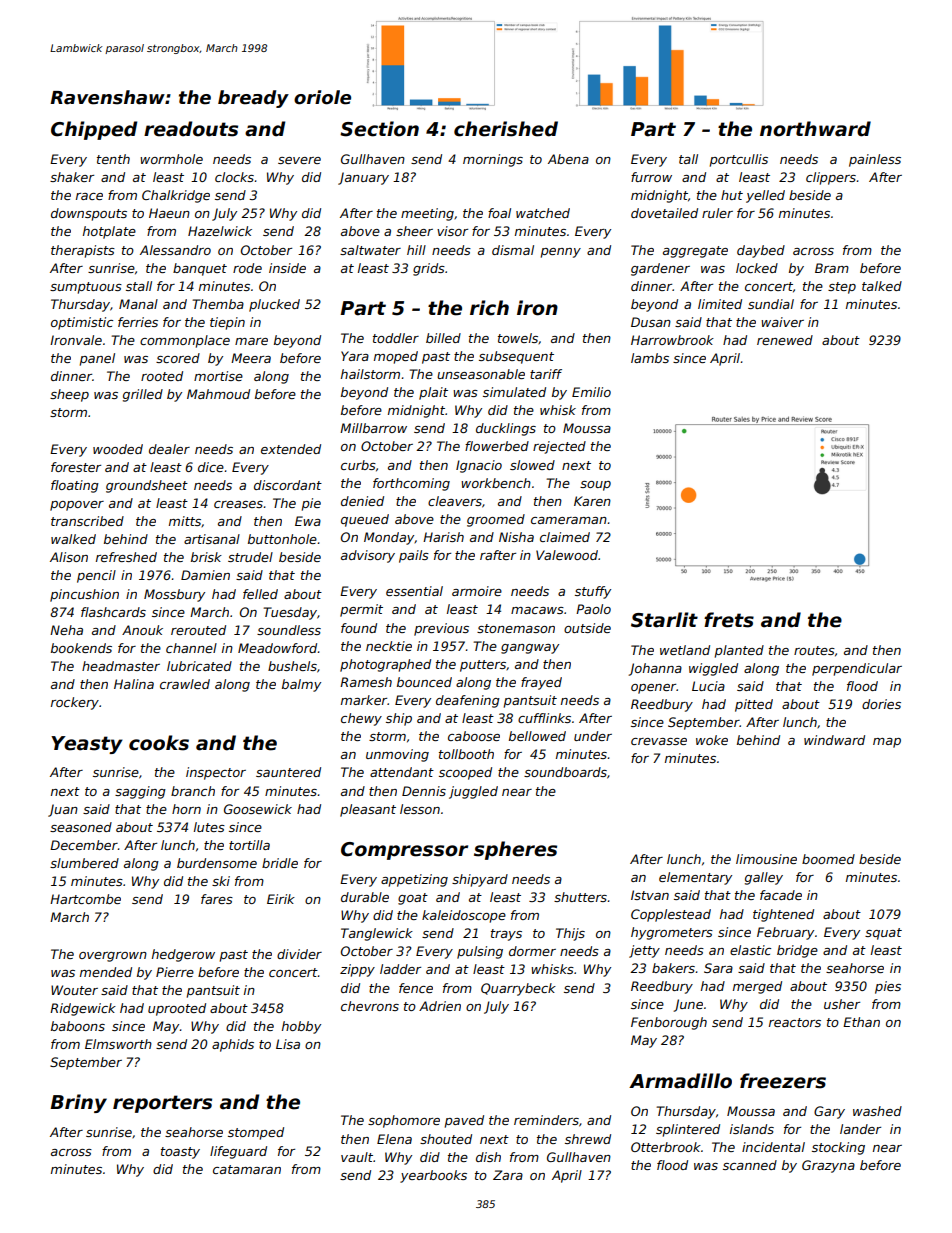 This document has height=1233, width=952. Describe the element at coordinates (729, 620) in the document. I see `frets` at that location.
